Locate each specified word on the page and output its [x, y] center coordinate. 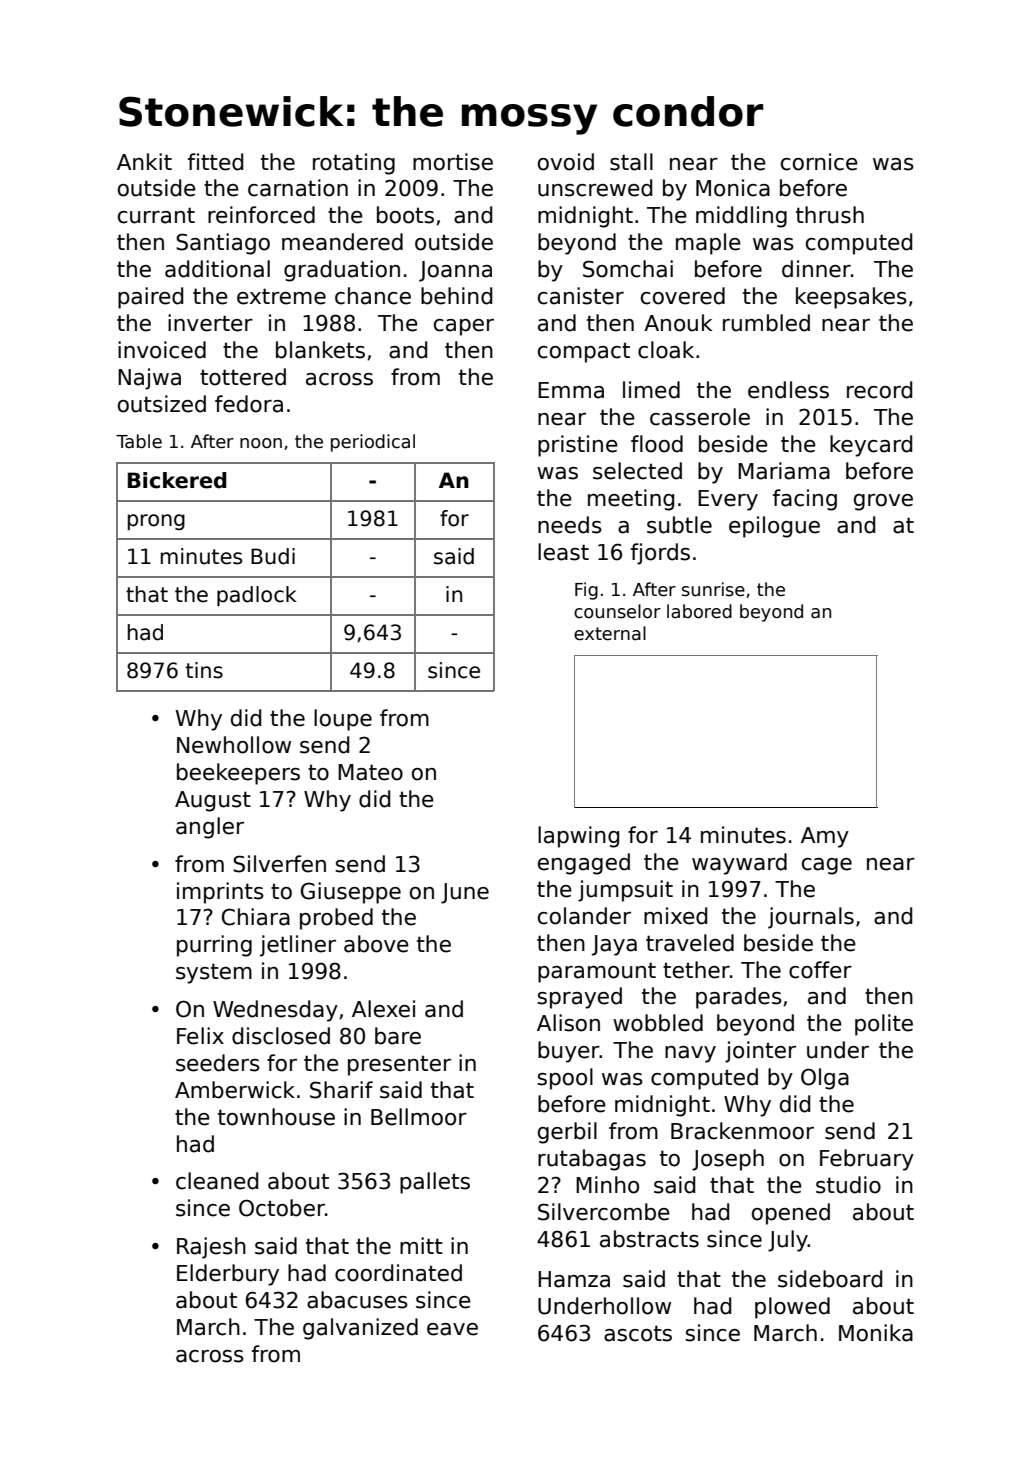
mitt [421, 1245]
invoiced [162, 350]
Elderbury [228, 1275]
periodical [373, 443]
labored [699, 611]
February [867, 1160]
